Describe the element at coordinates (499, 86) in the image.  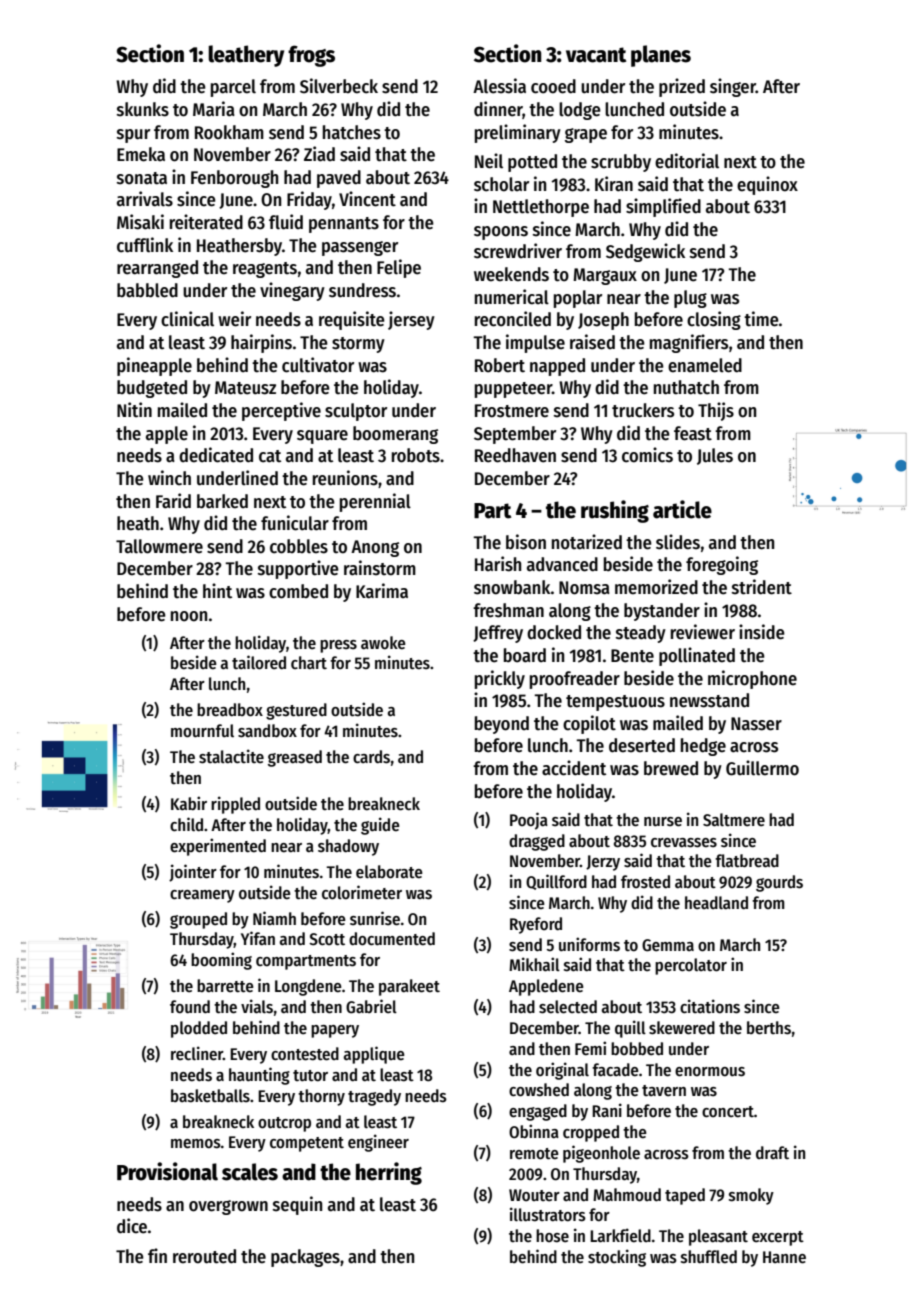
I see `Alessia` at that location.
